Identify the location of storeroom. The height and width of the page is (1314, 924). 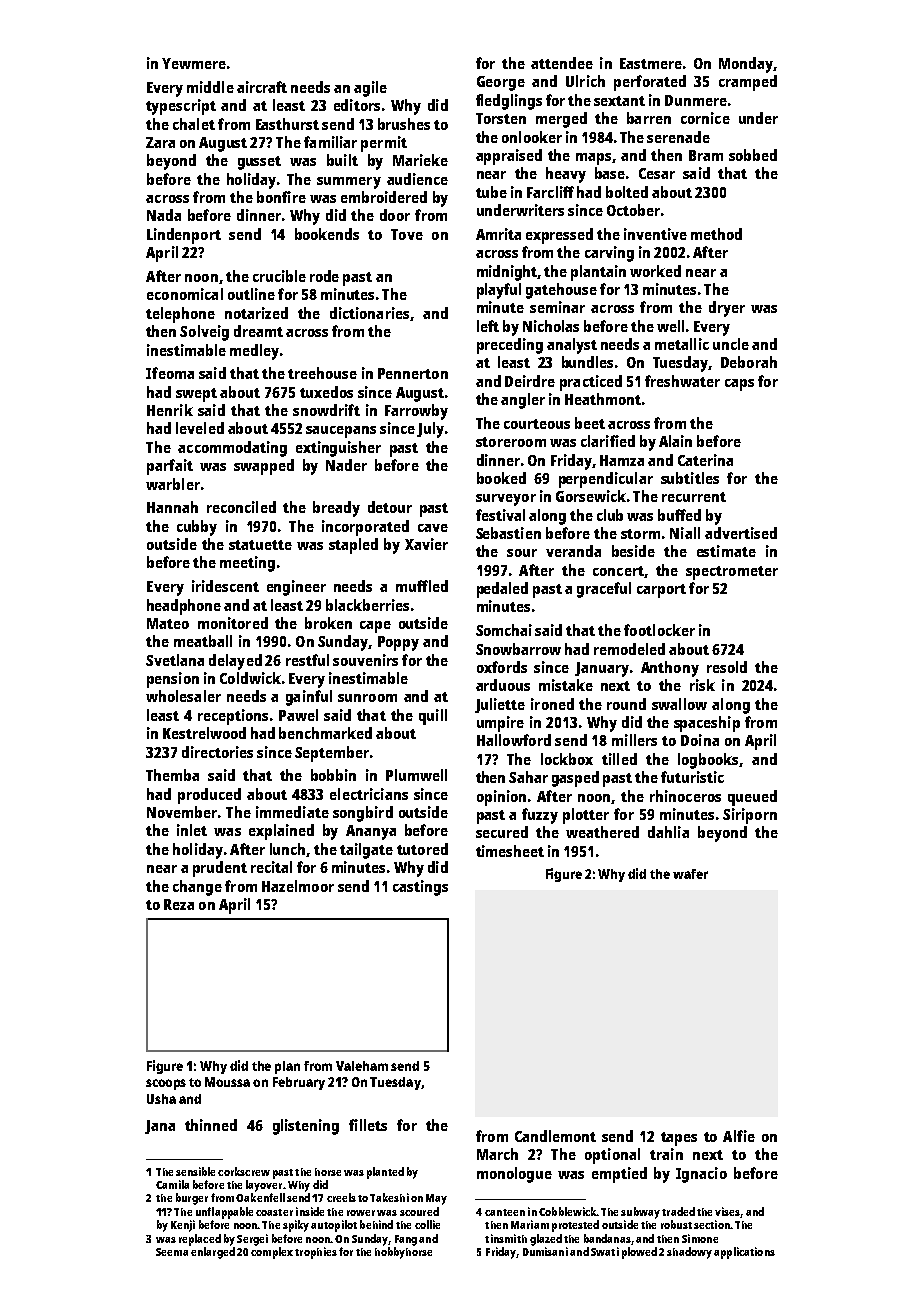
(511, 442).
